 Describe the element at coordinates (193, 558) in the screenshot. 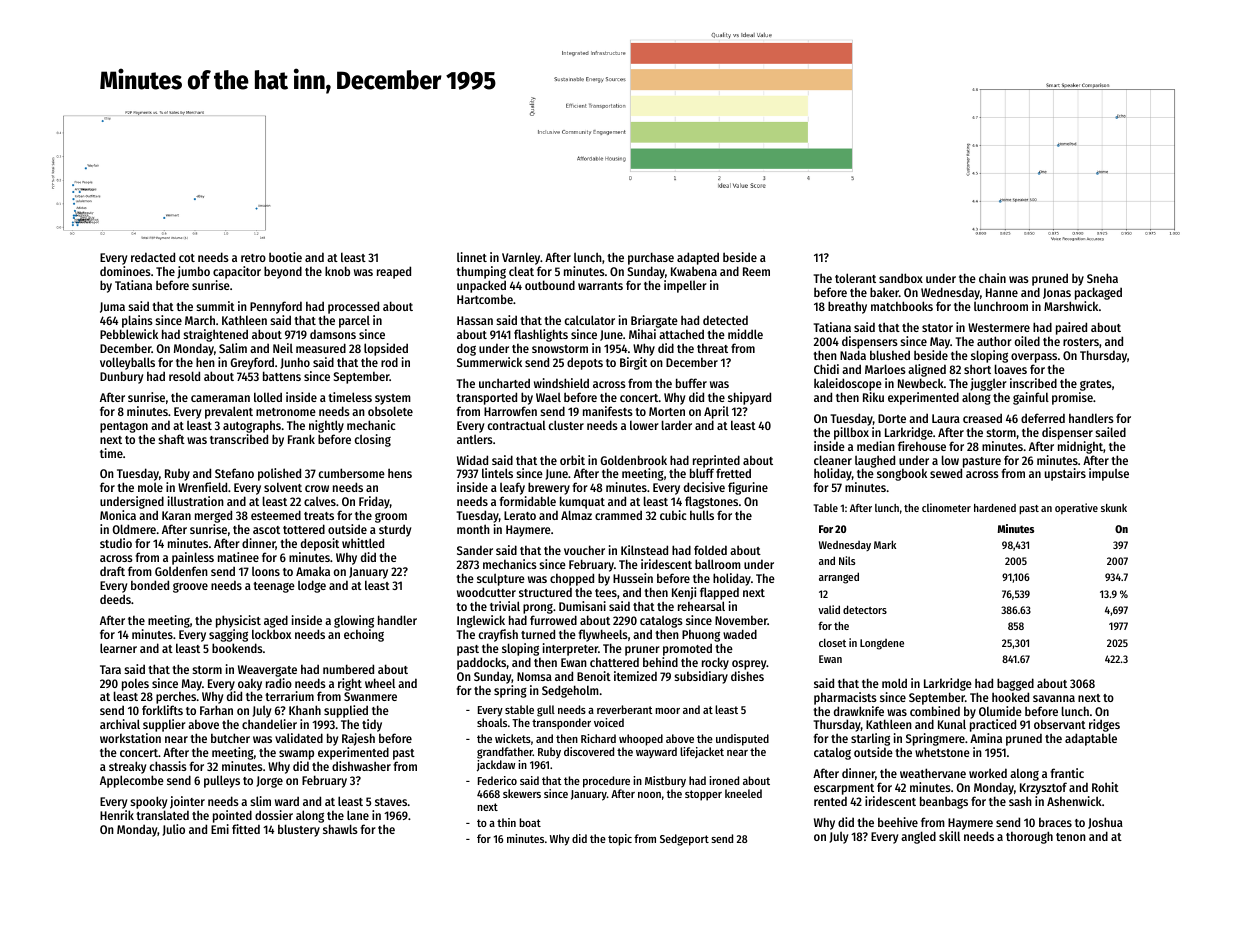

I see `painless` at that location.
